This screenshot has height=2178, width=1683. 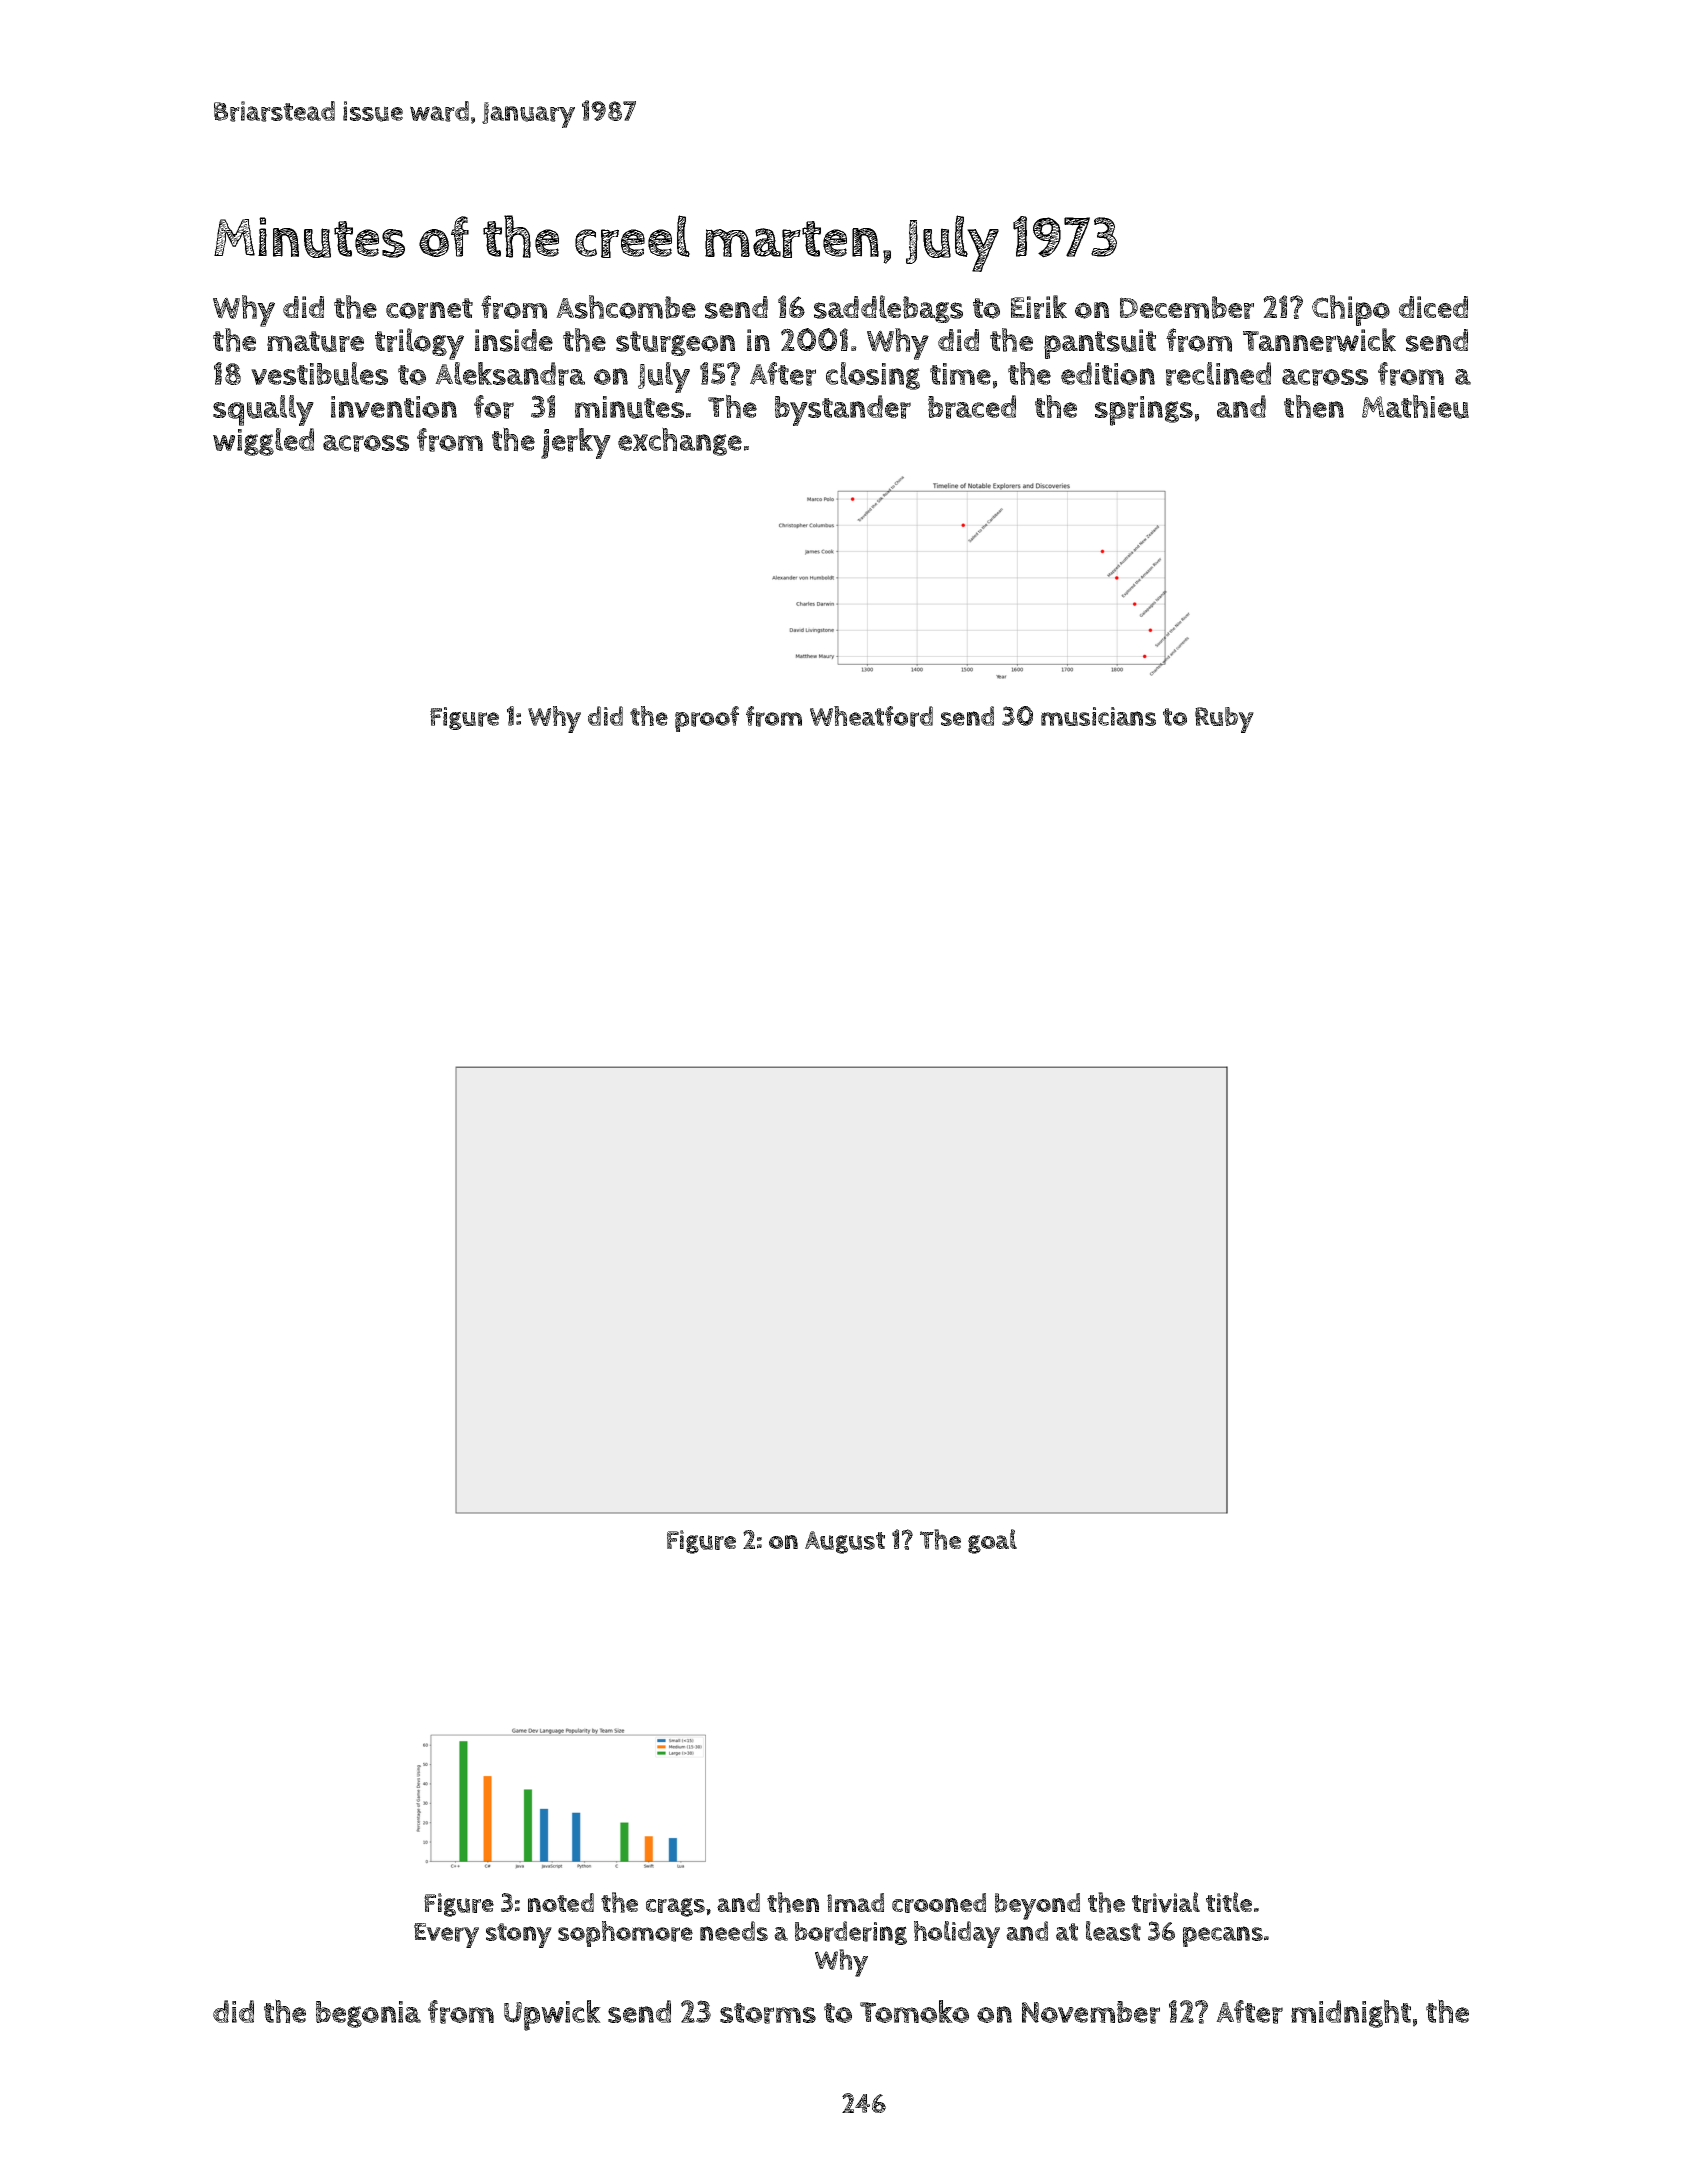 What do you see at coordinates (707, 719) in the screenshot?
I see `proof` at bounding box center [707, 719].
